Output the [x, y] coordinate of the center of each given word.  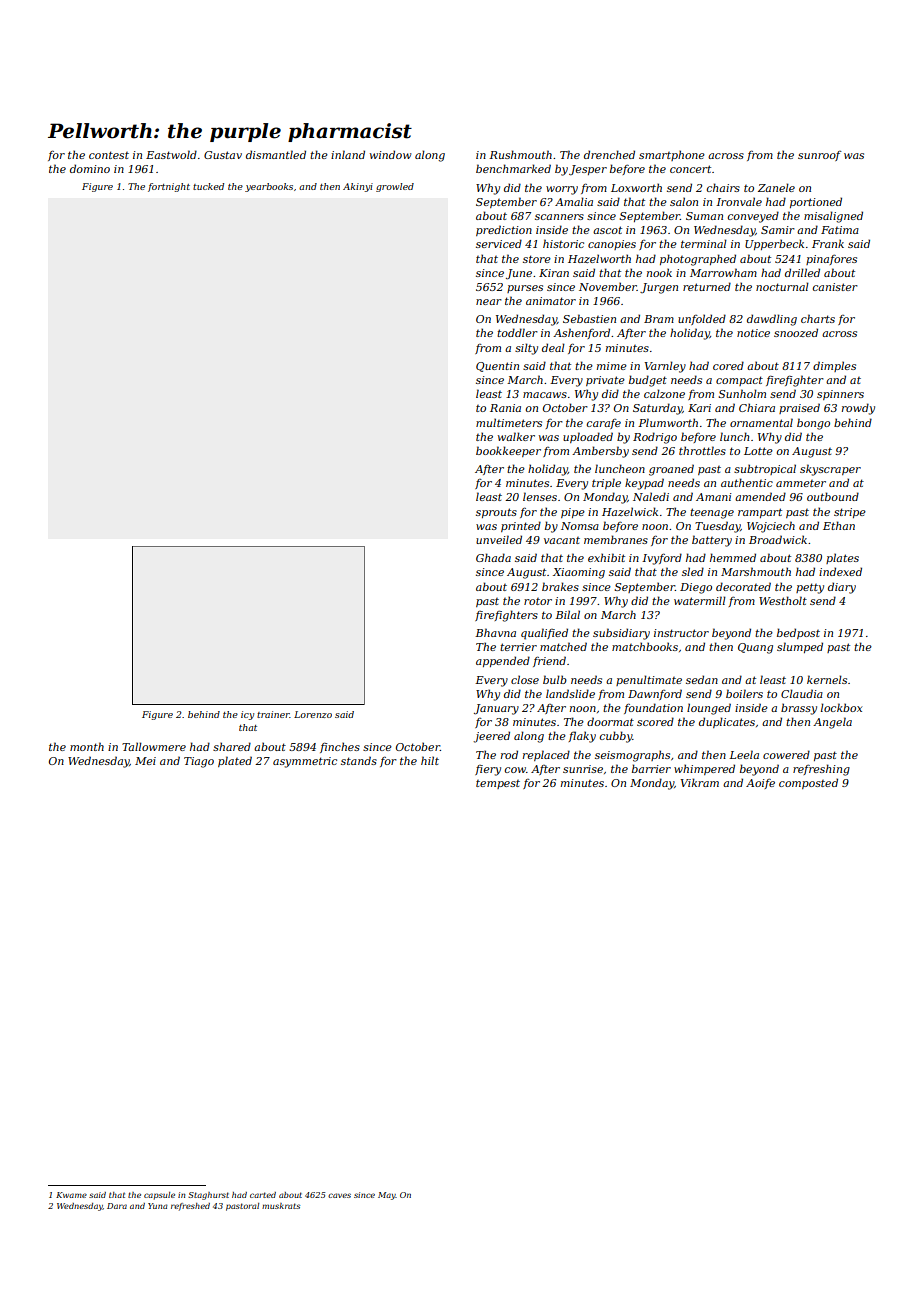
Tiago [199, 762]
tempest [498, 784]
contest [109, 155]
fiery [488, 770]
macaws [545, 395]
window [391, 154]
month [87, 746]
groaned [671, 470]
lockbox [841, 707]
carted [263, 1195]
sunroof [820, 156]
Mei [145, 761]
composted [808, 783]
